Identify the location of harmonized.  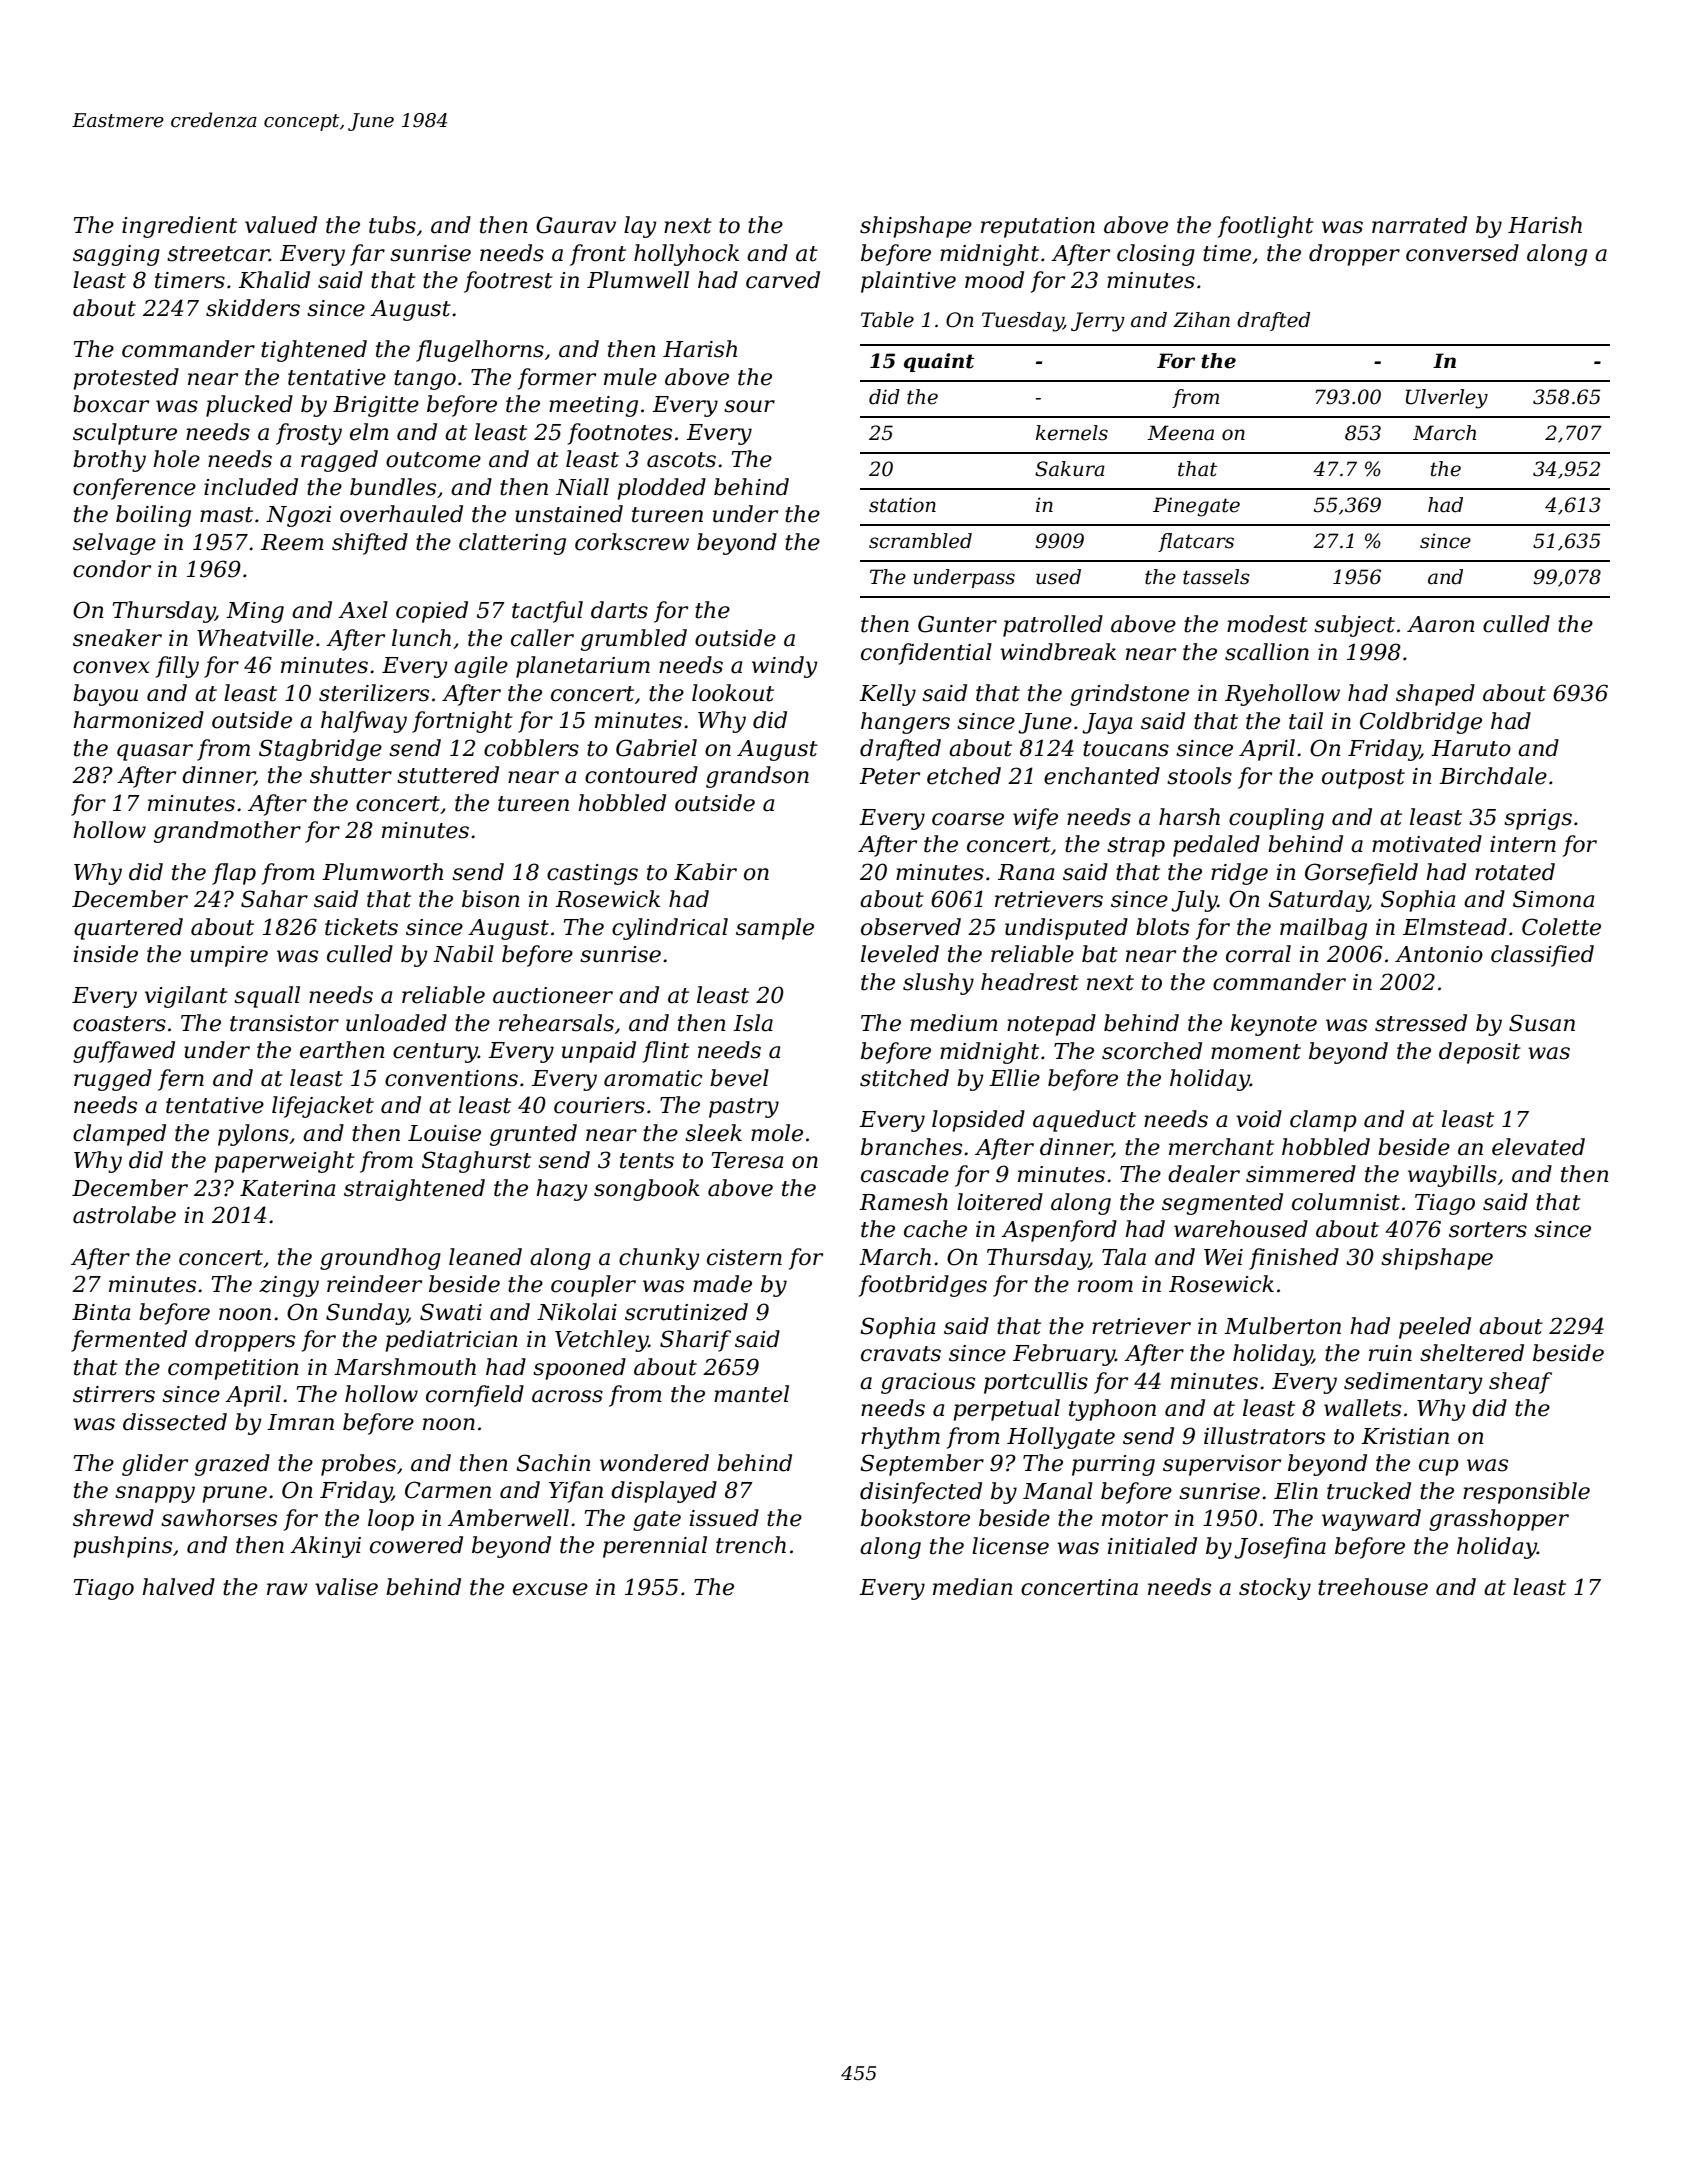
(138, 720).
